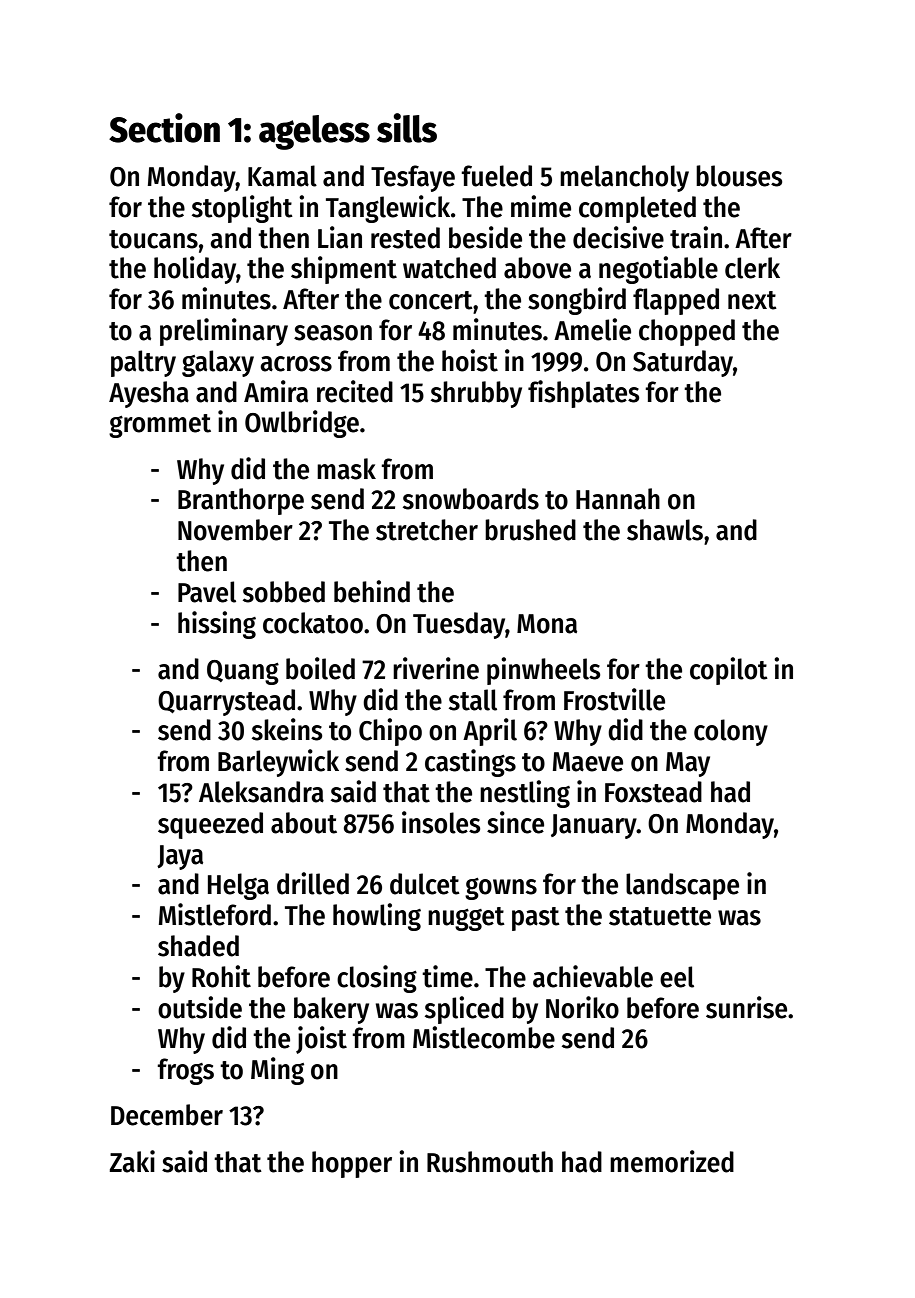  I want to click on fueled, so click(496, 176).
